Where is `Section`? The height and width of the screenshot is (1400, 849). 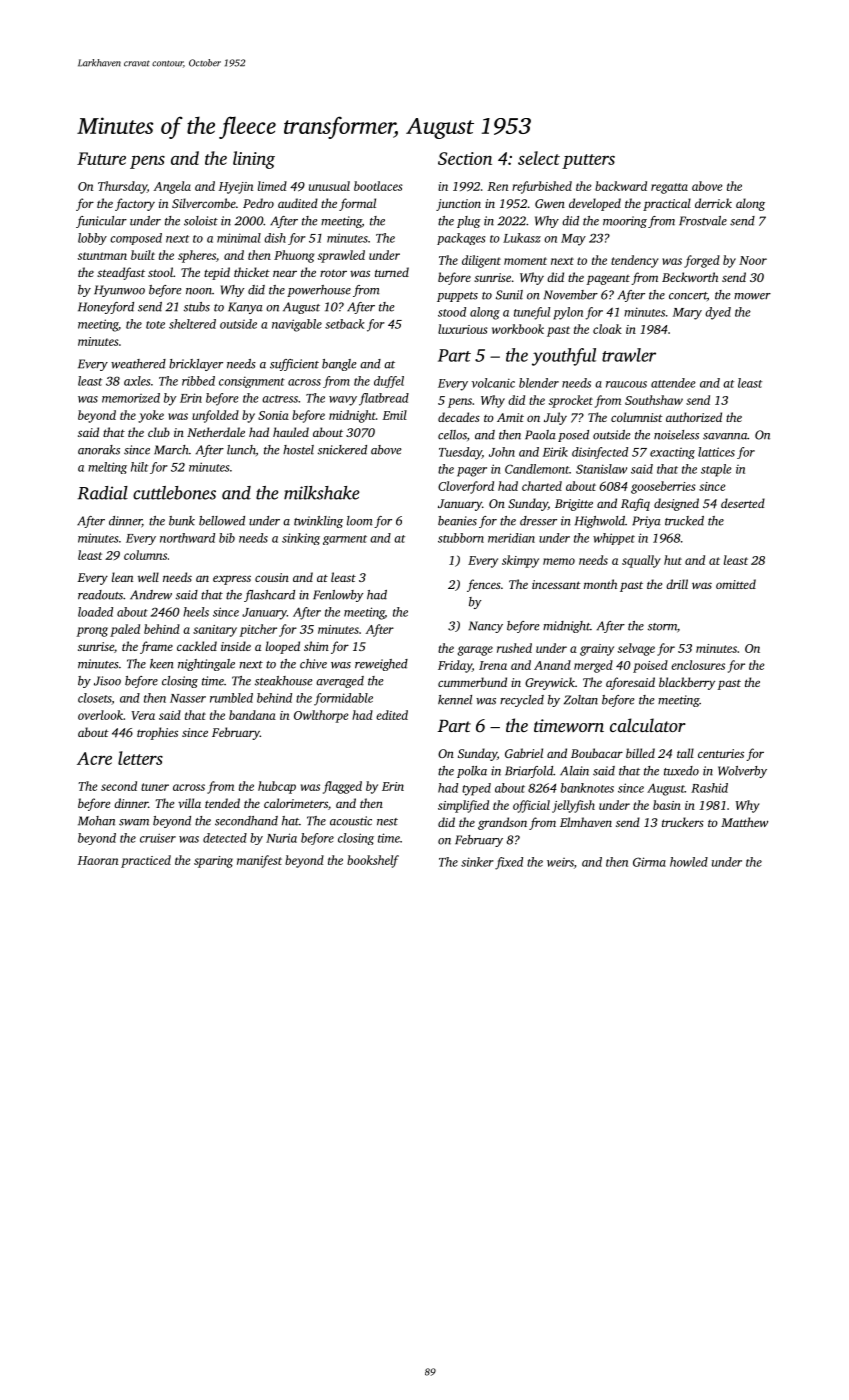
Section is located at coordinates (465, 158).
